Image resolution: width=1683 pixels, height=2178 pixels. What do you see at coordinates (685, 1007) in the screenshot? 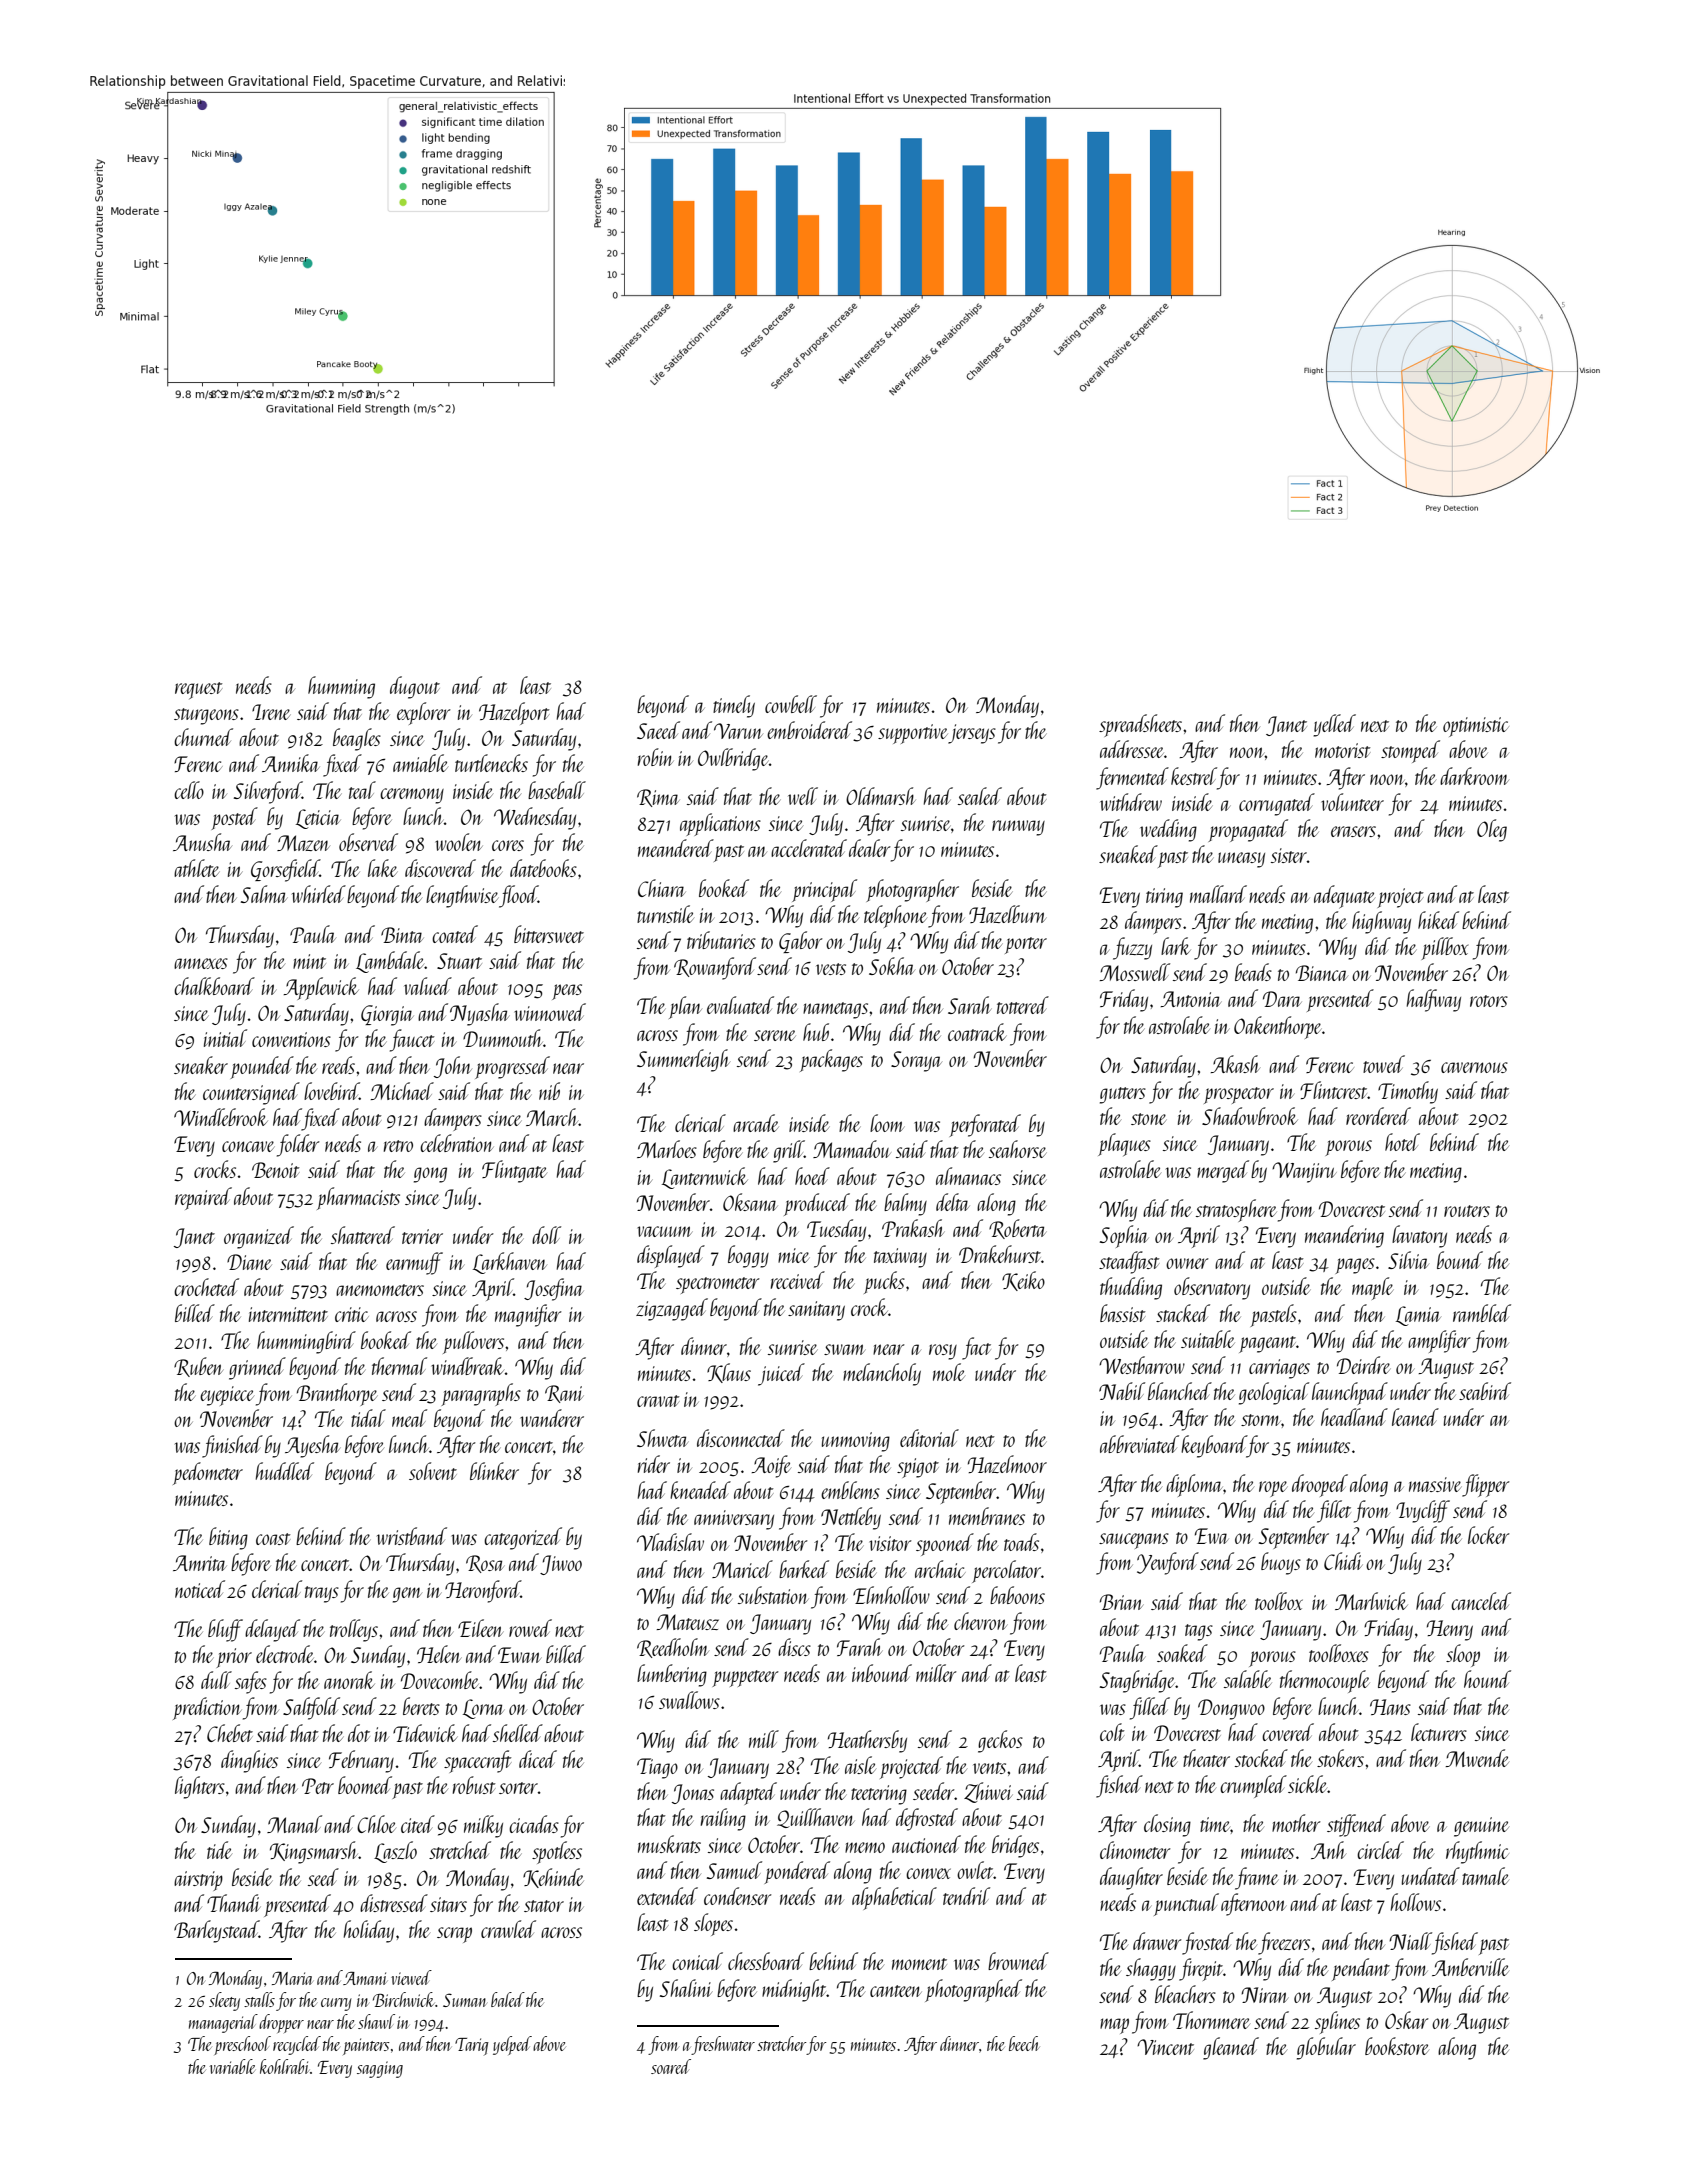
I see `plan` at bounding box center [685, 1007].
